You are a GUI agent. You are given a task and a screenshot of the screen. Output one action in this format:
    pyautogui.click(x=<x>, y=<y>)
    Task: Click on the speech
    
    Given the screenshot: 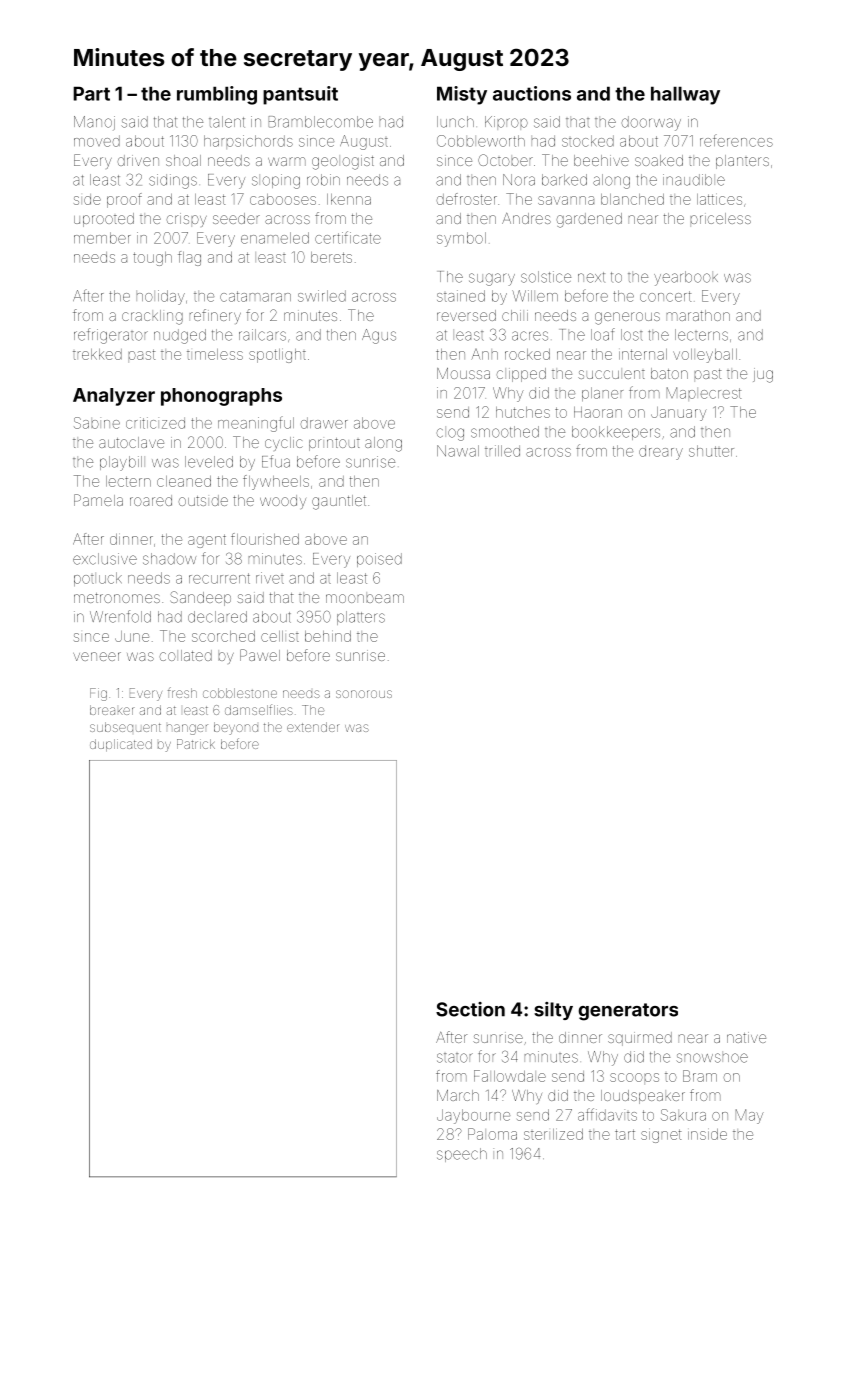 What is the action you would take?
    pyautogui.click(x=462, y=1155)
